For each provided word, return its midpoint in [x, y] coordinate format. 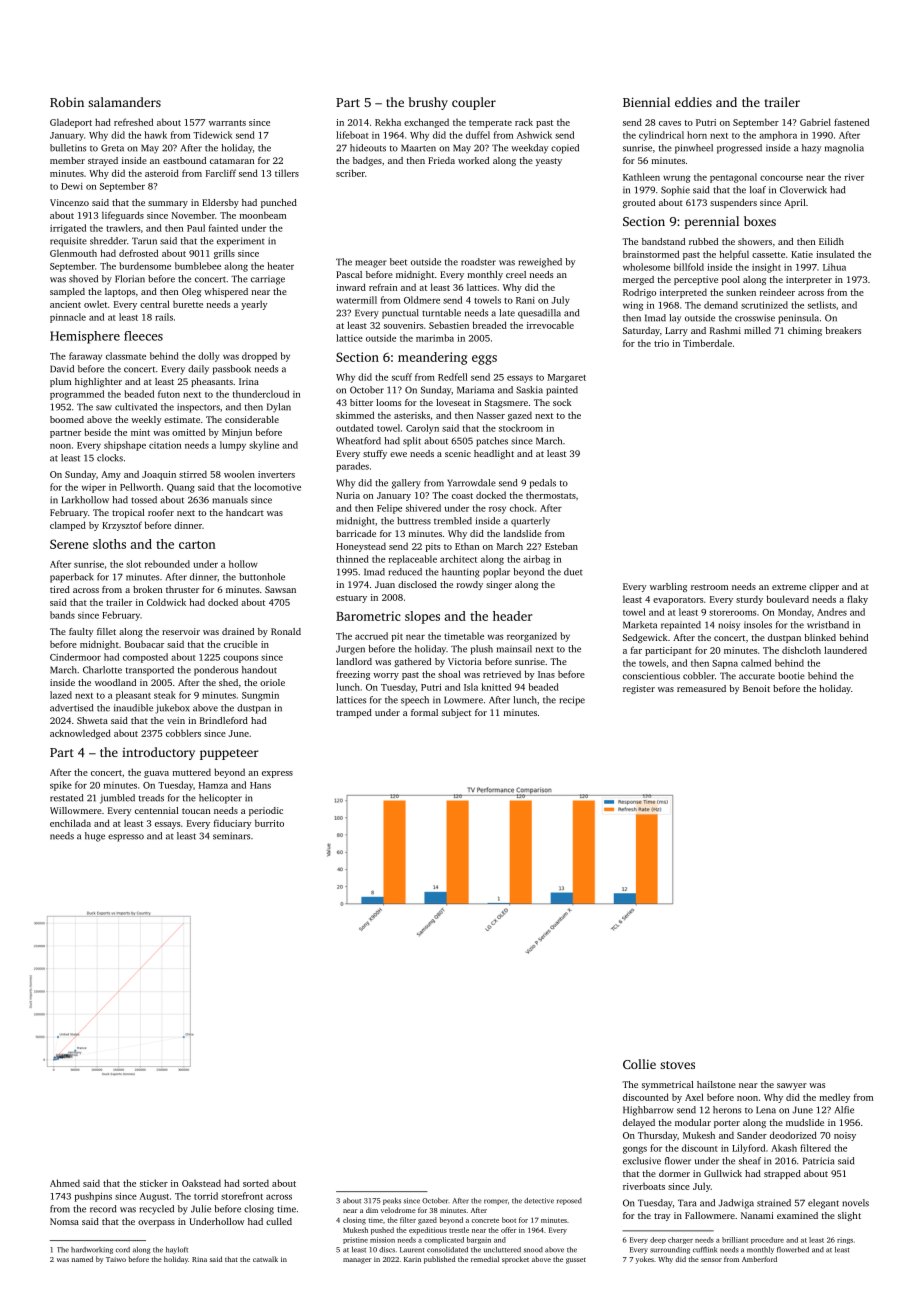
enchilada [70, 823]
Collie [639, 1064]
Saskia [529, 390]
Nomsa [64, 1221]
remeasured [701, 688]
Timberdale [707, 343]
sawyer [792, 1086]
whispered [226, 292]
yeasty [549, 162]
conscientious [651, 676]
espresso [126, 838]
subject [456, 713]
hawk [156, 135]
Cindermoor [75, 657]
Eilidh [831, 241]
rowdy [470, 585]
